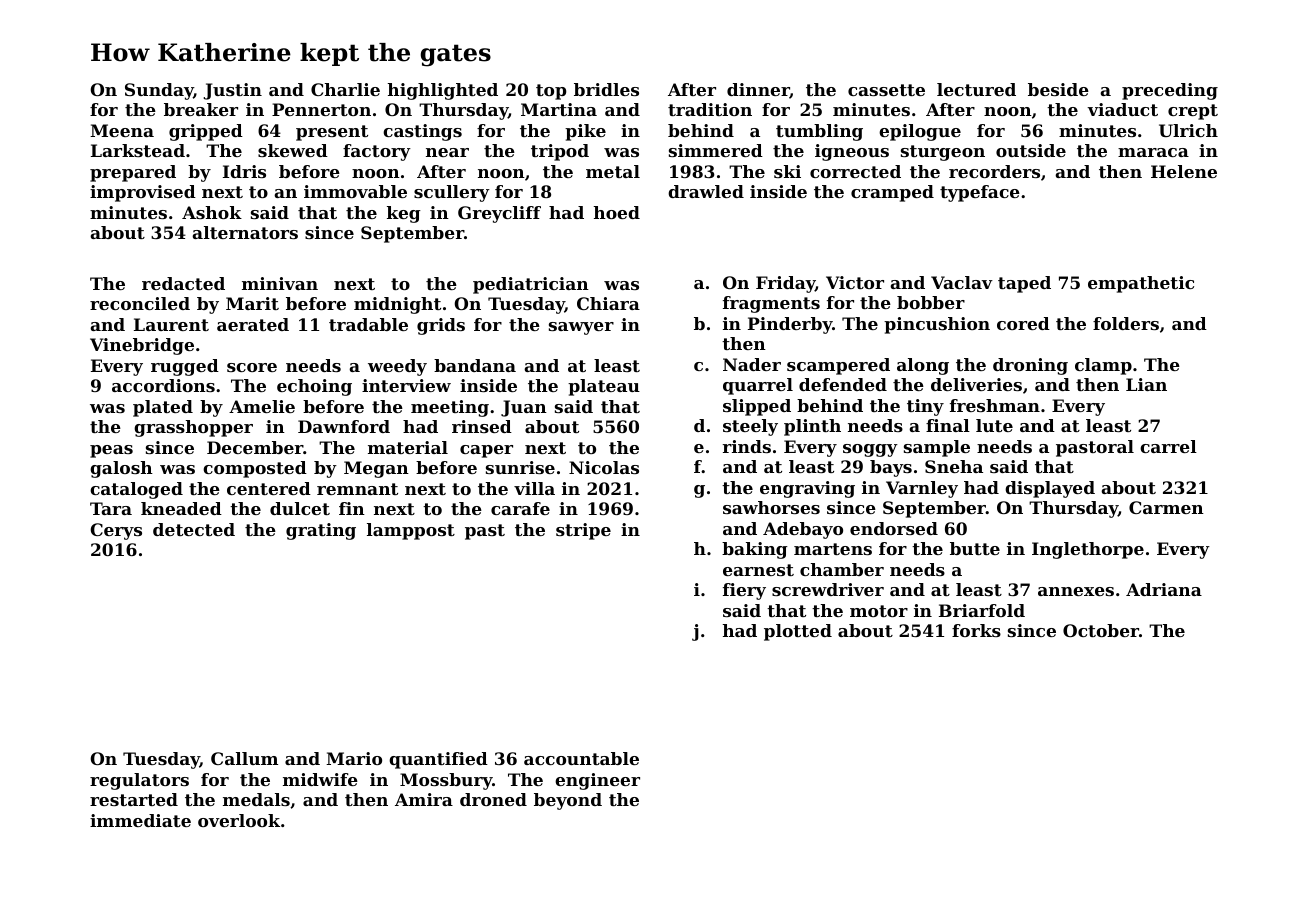  I want to click on empathetic, so click(1141, 284).
